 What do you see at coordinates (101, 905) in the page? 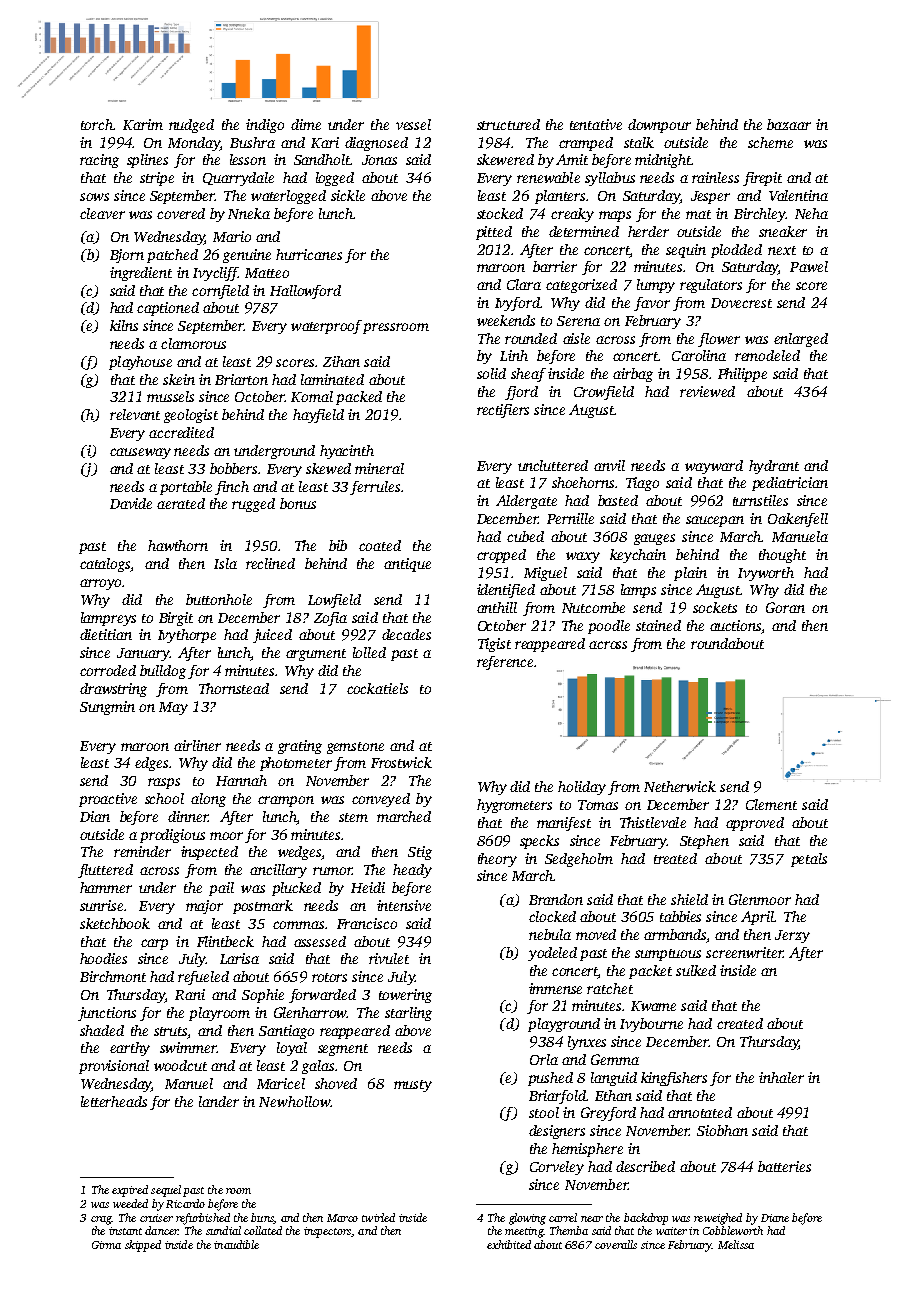
I see `sunrise` at bounding box center [101, 905].
